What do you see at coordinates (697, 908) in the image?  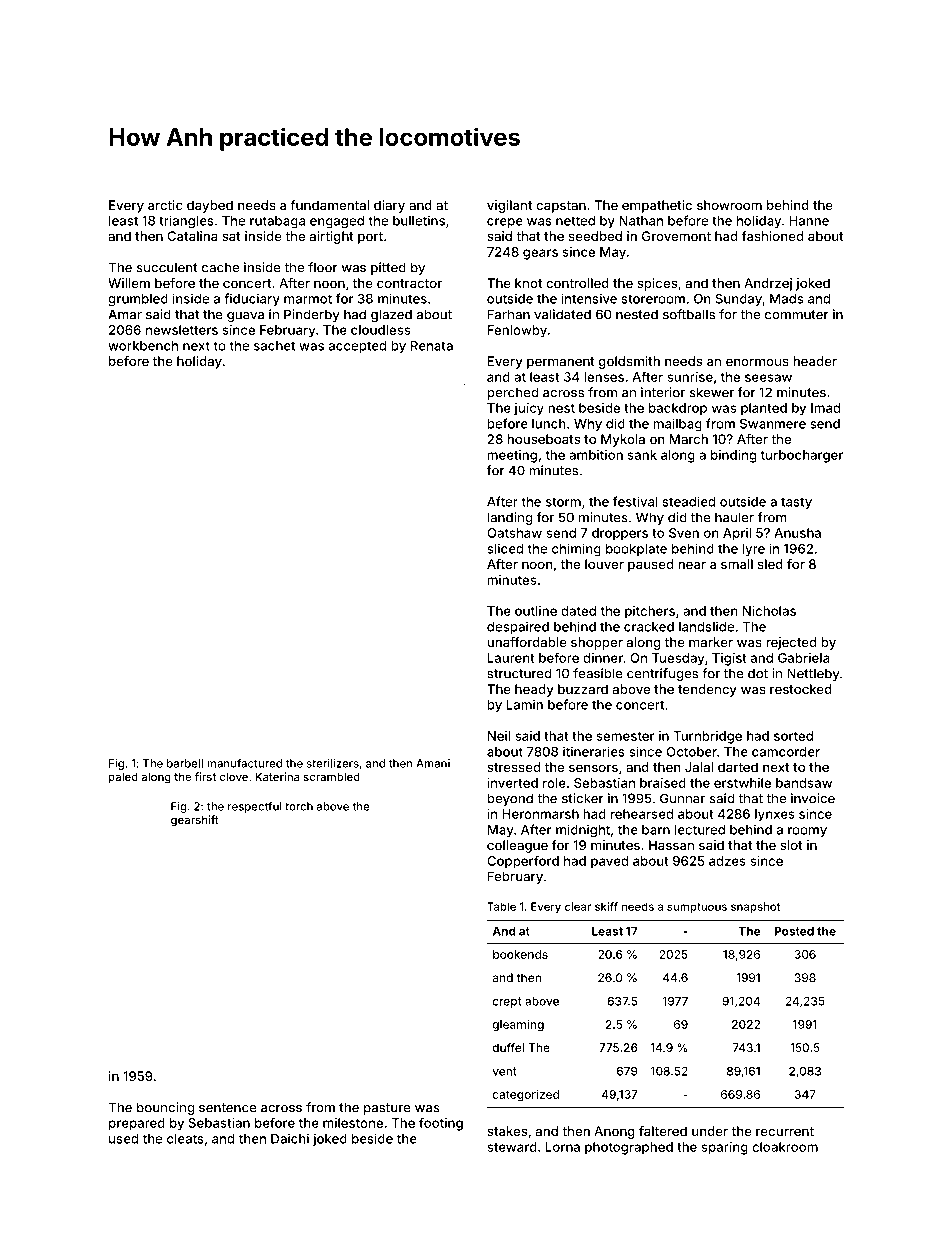 I see `sumptuous` at bounding box center [697, 908].
